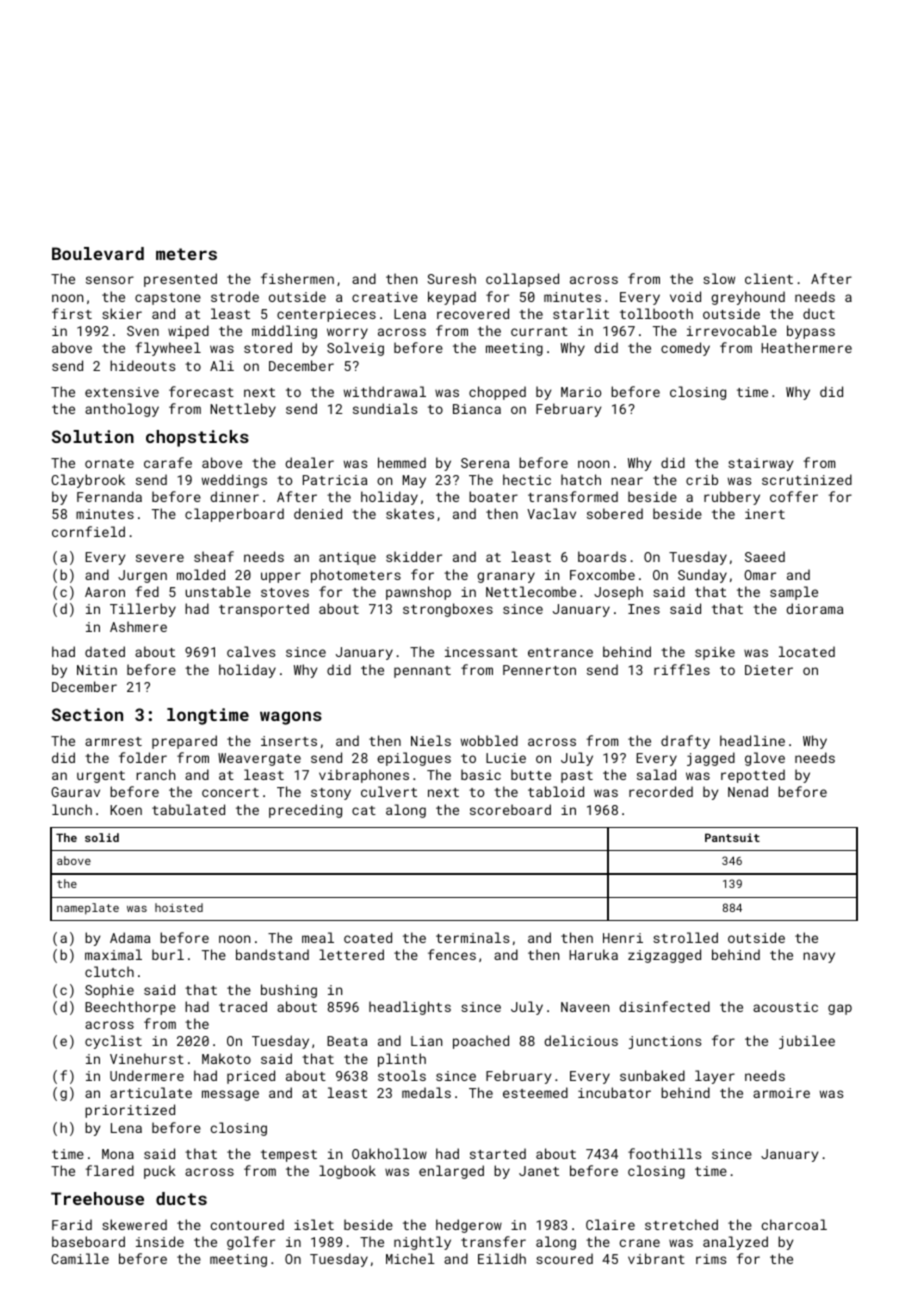 The height and width of the image is (1316, 908). I want to click on Nettlecombe, so click(531, 591).
